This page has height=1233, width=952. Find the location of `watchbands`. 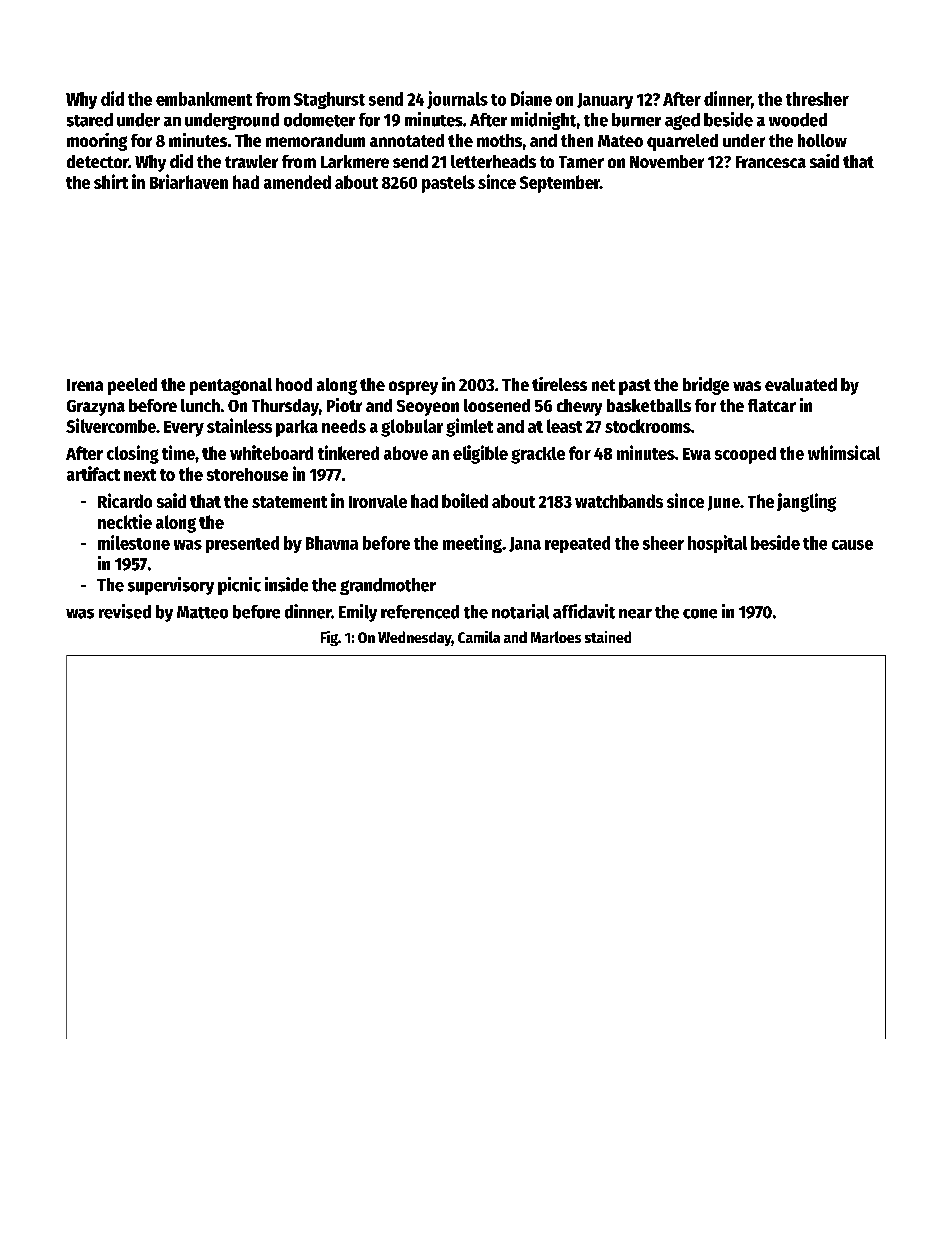

watchbands is located at coordinates (619, 501).
